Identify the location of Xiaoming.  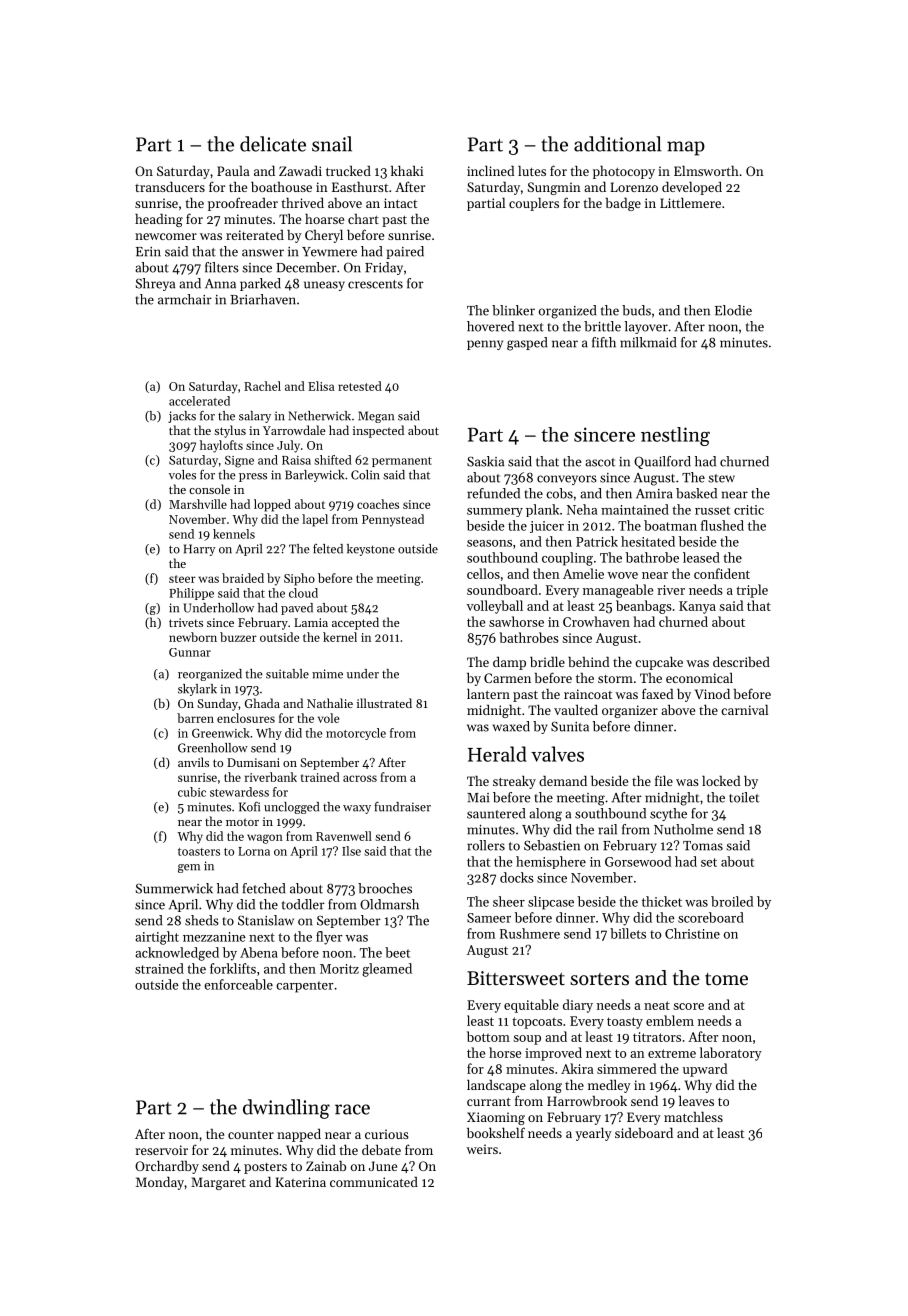
(496, 1118).
